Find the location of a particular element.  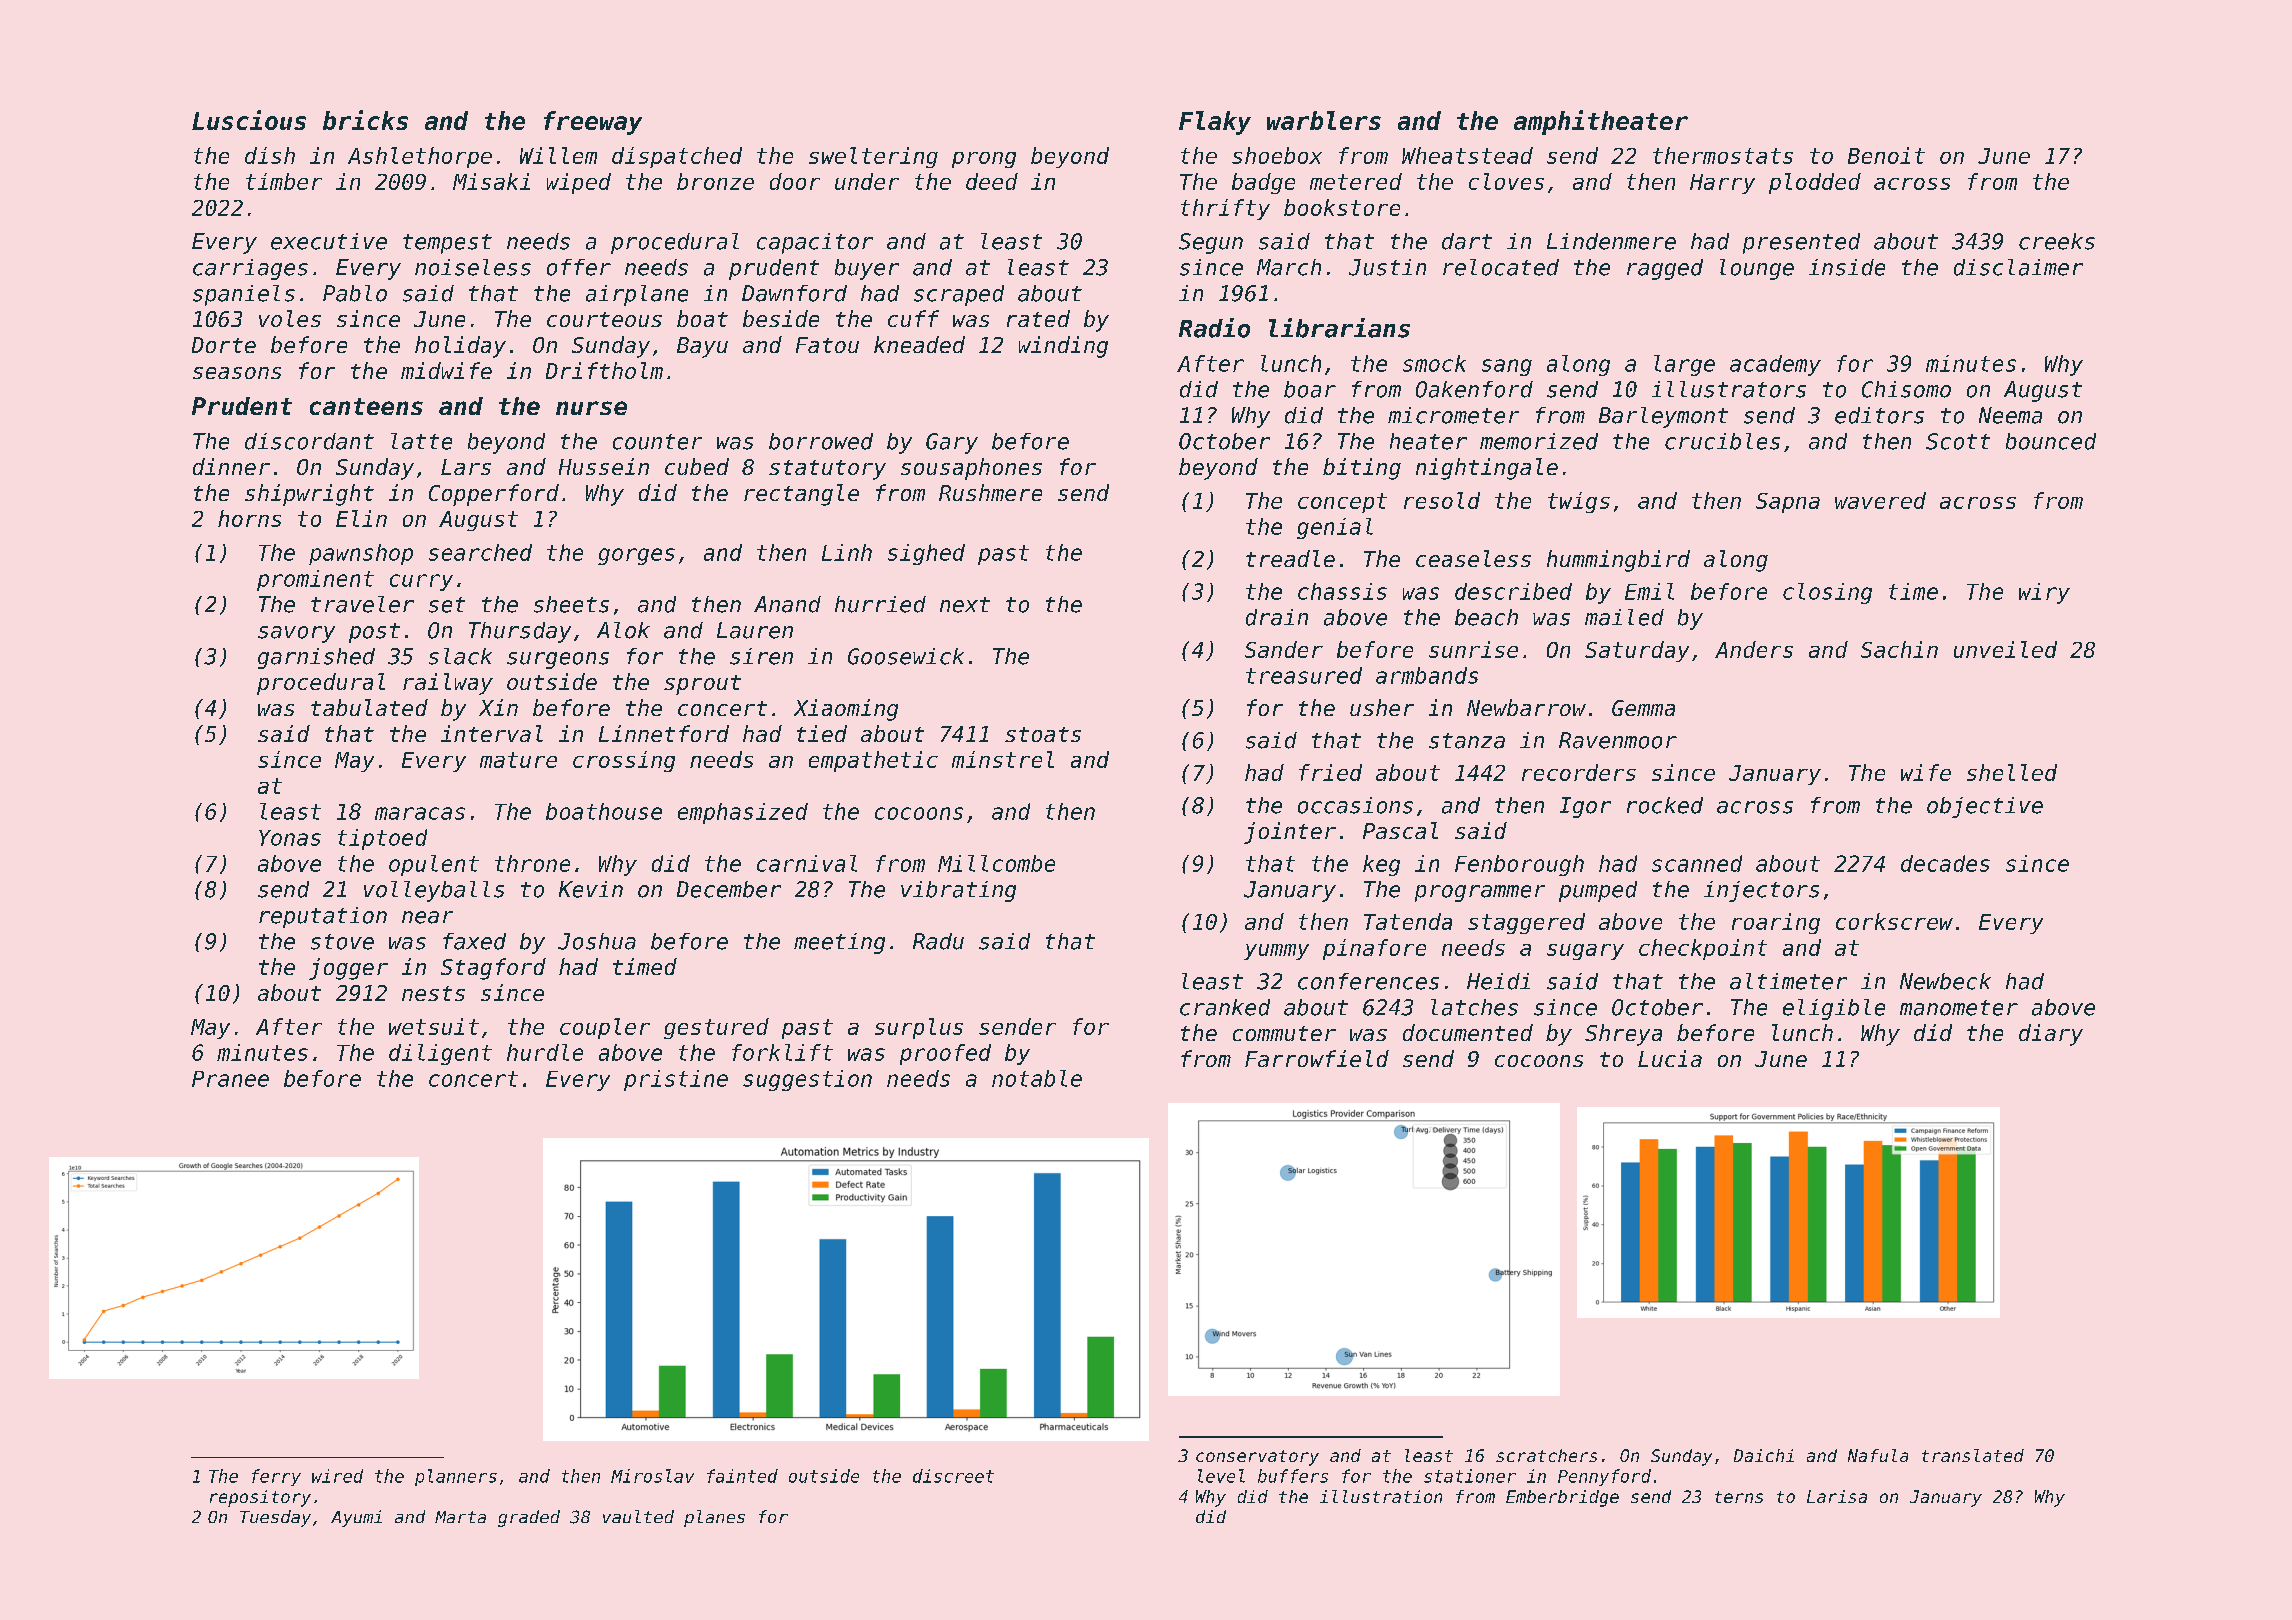

gorges is located at coordinates (636, 556).
